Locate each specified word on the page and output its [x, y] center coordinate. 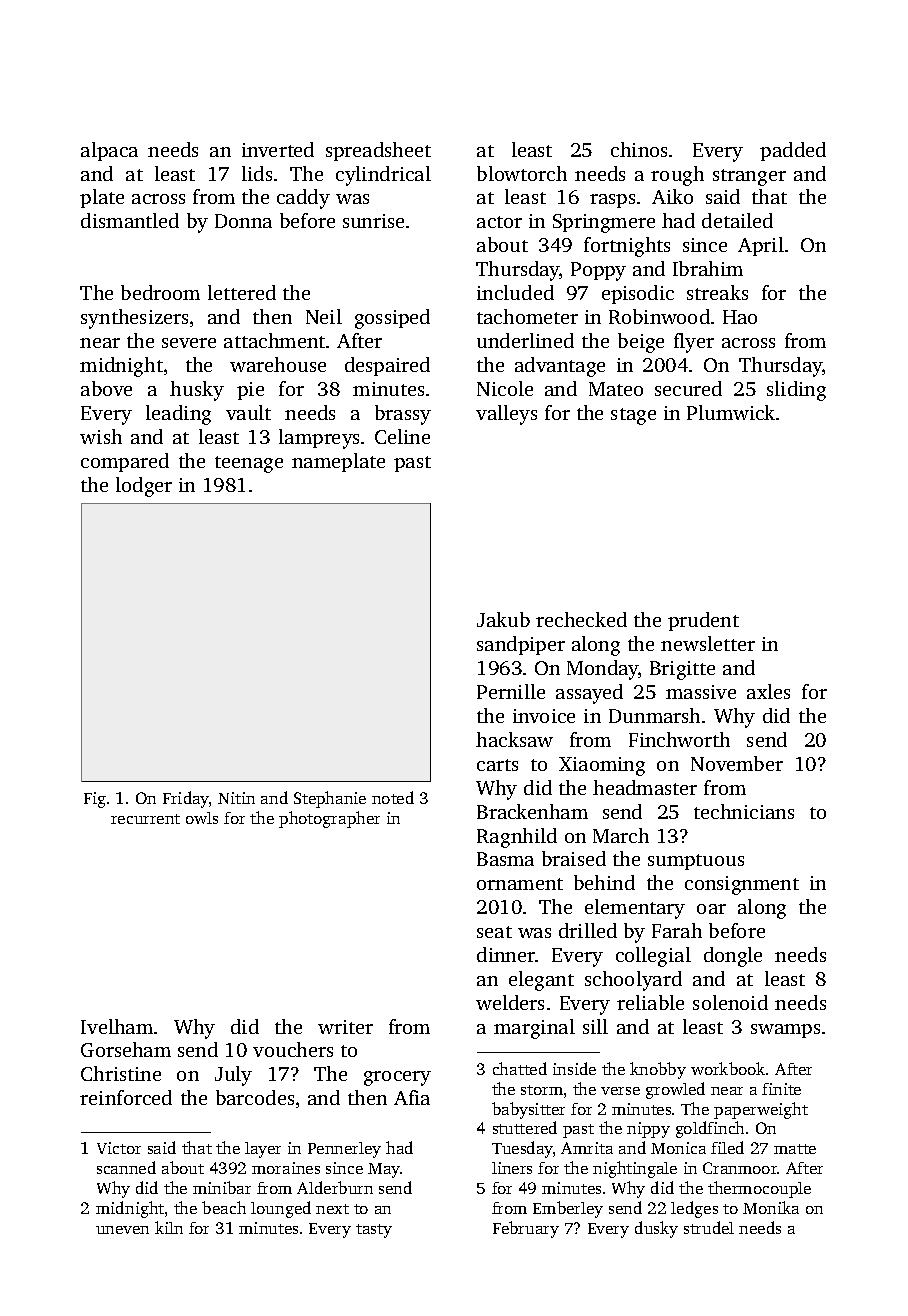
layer [263, 1150]
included [515, 292]
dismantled [130, 220]
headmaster [645, 787]
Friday [186, 799]
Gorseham [126, 1049]
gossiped [392, 319]
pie [250, 391]
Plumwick [731, 412]
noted [393, 797]
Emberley [568, 1209]
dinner [506, 954]
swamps [785, 1031]
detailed [737, 220]
